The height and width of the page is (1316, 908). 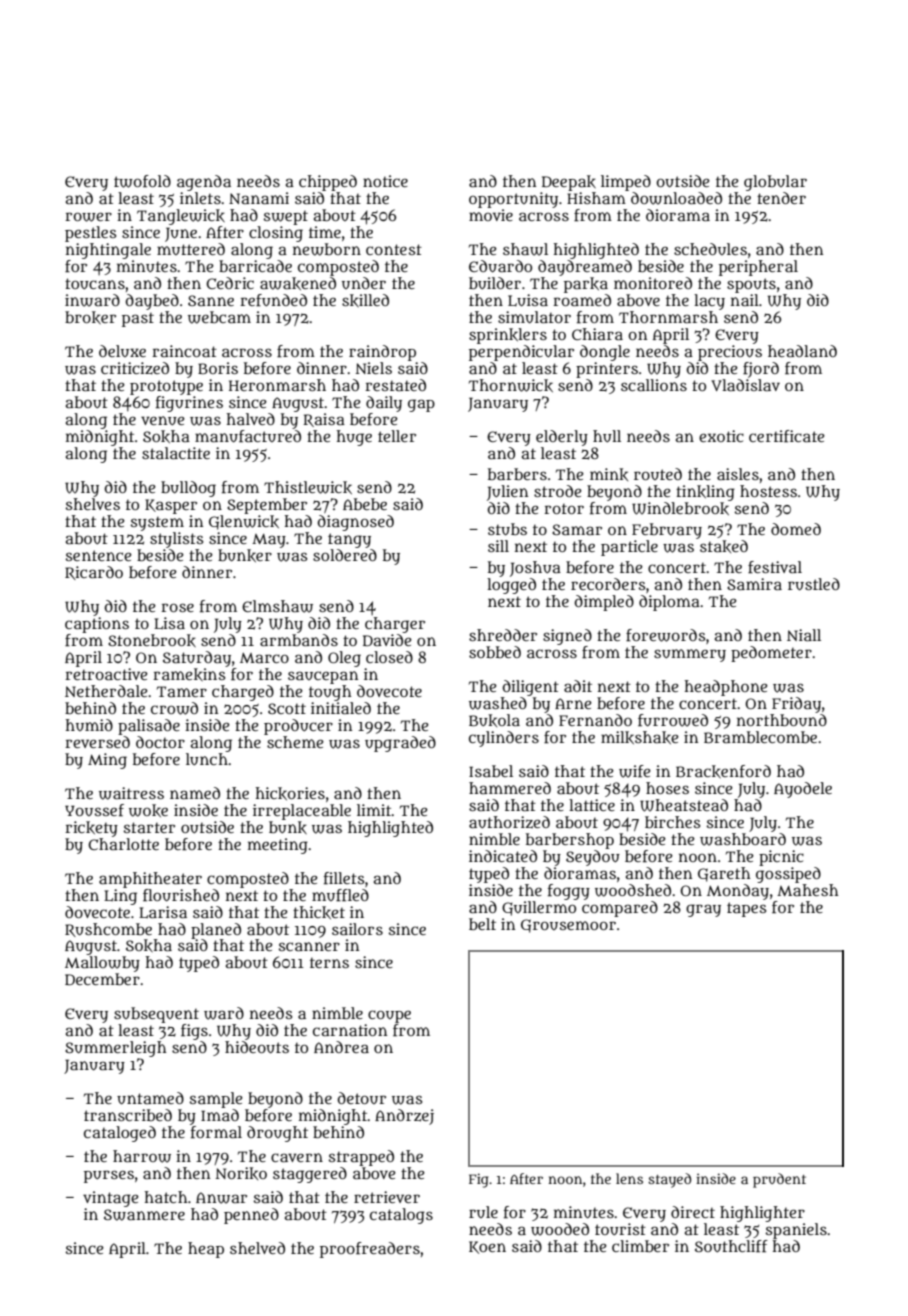 What do you see at coordinates (629, 1178) in the page?
I see `lens` at bounding box center [629, 1178].
